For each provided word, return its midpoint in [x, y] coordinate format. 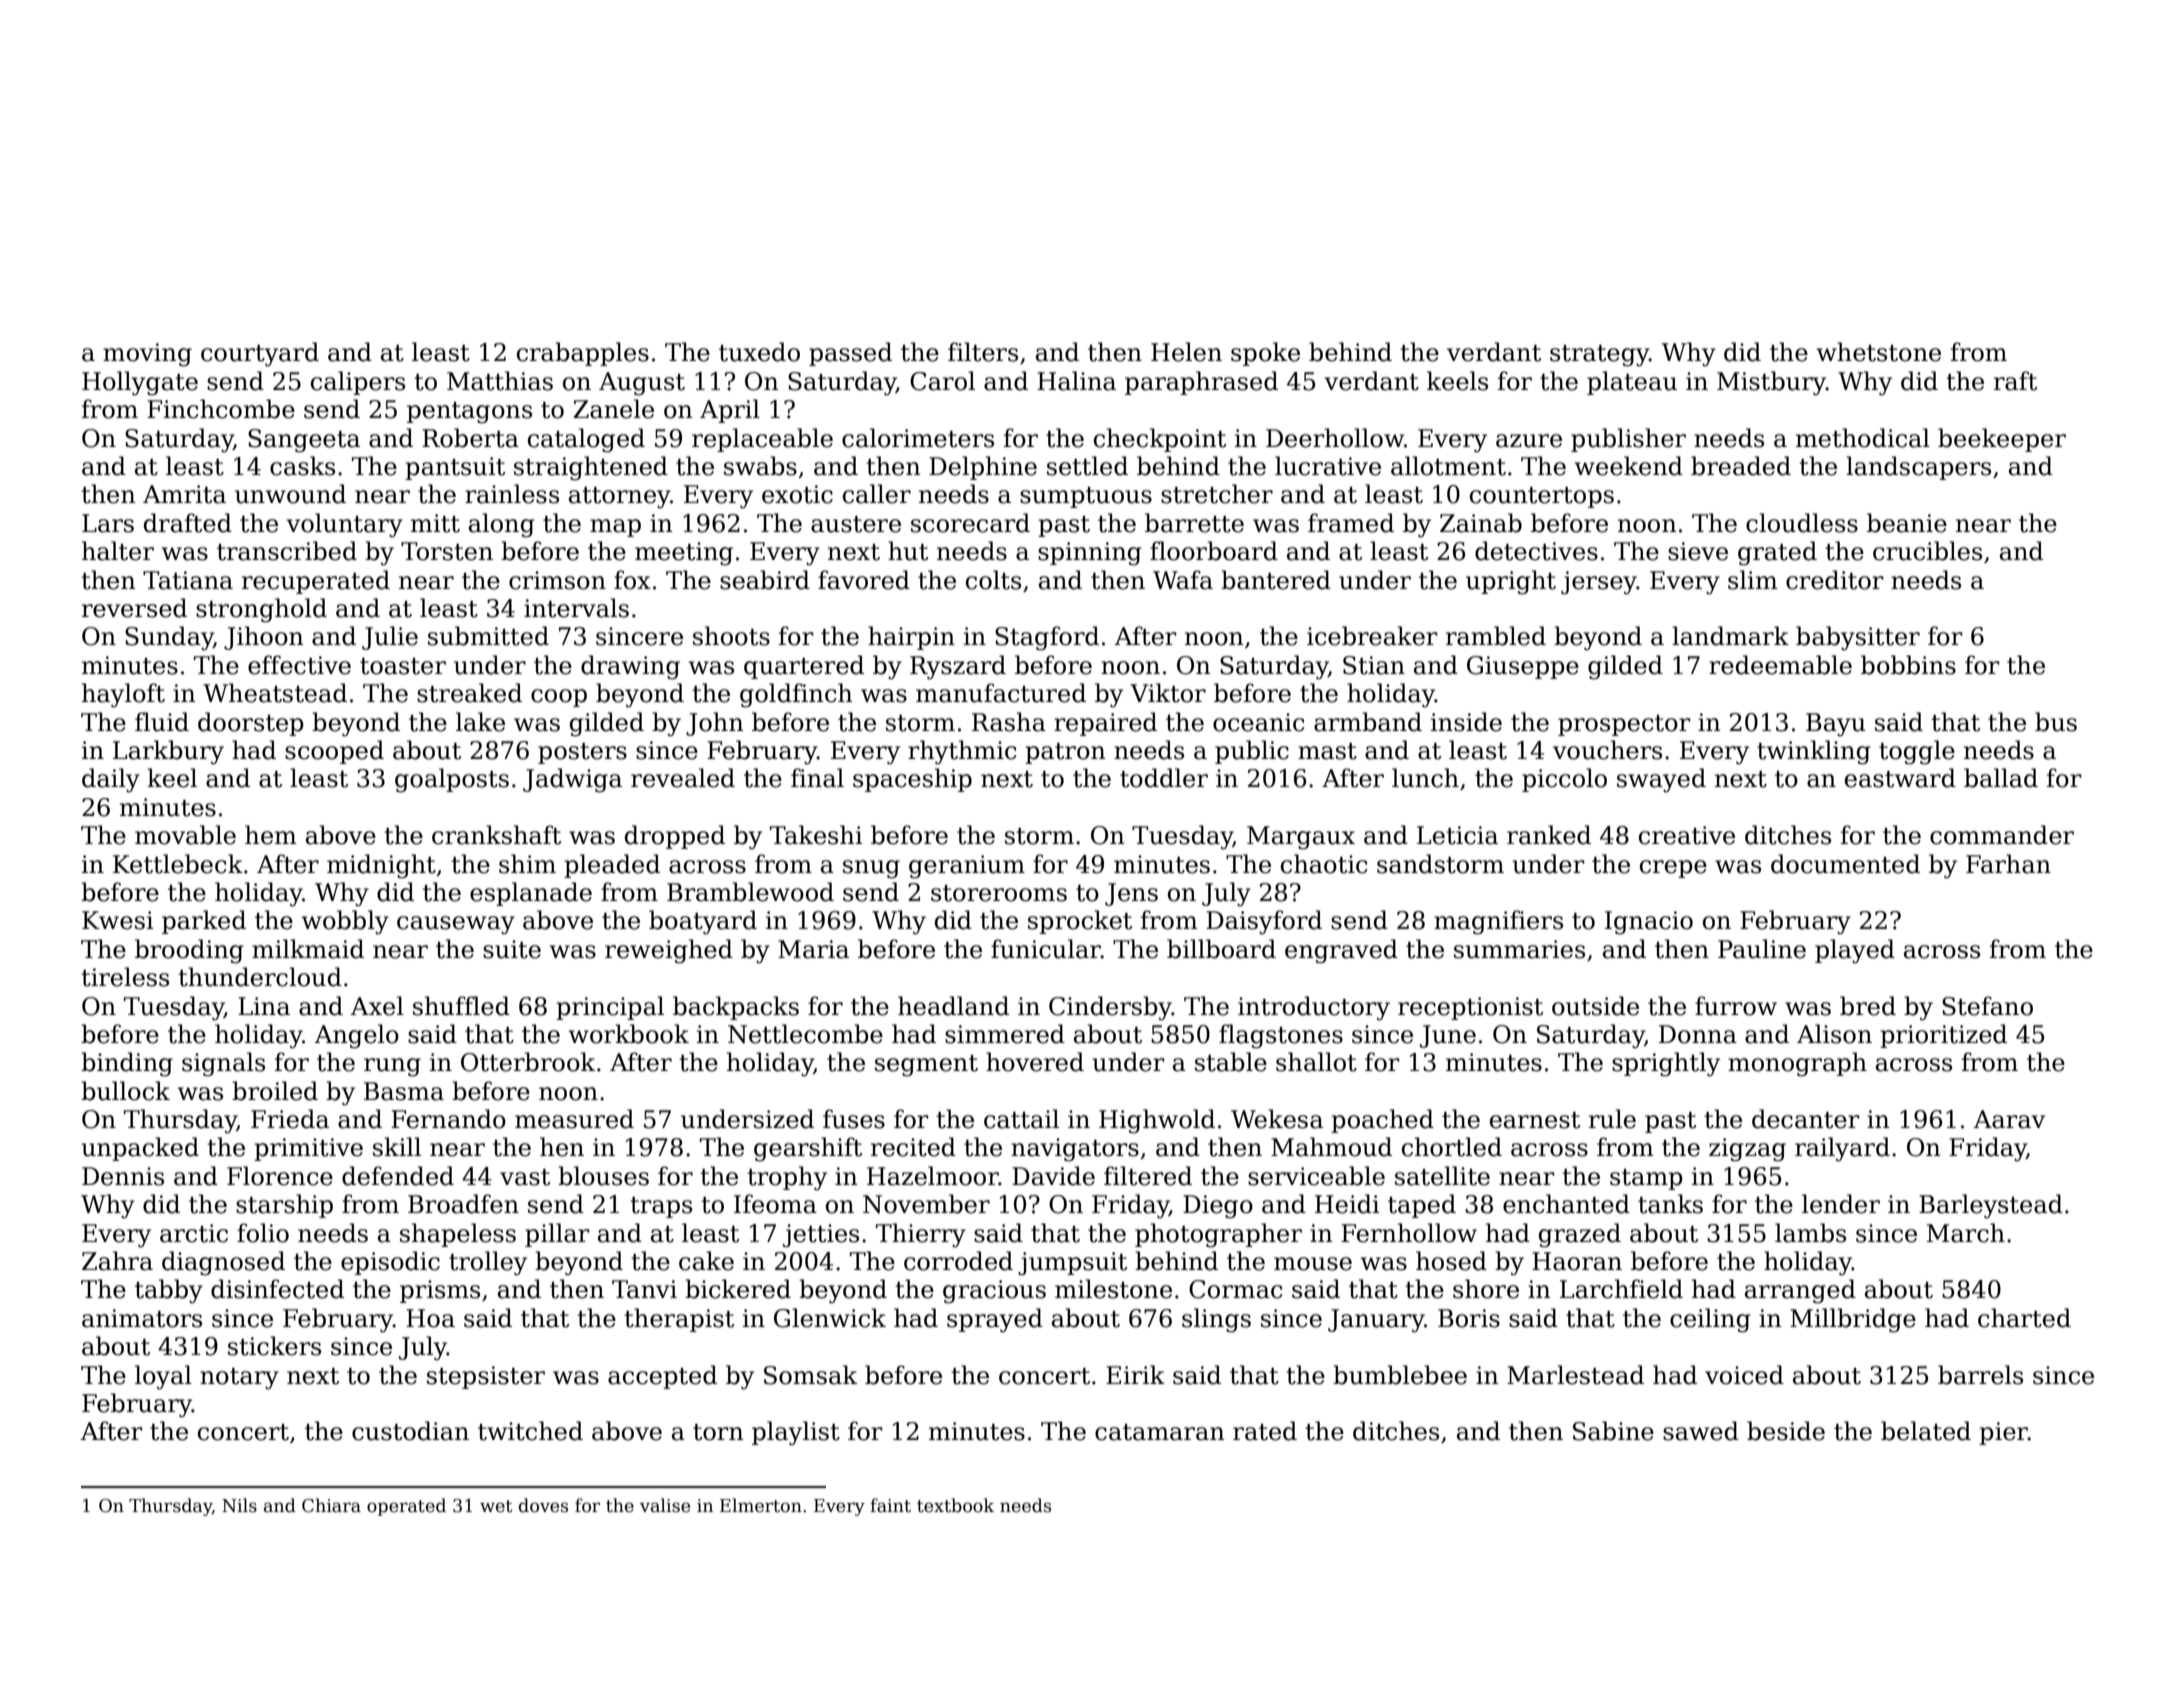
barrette [1194, 523]
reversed [134, 608]
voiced [1744, 1375]
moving [147, 355]
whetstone [1879, 352]
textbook [955, 1505]
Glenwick [830, 1318]
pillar [557, 1235]
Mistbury [1771, 383]
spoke [1265, 354]
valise [665, 1505]
